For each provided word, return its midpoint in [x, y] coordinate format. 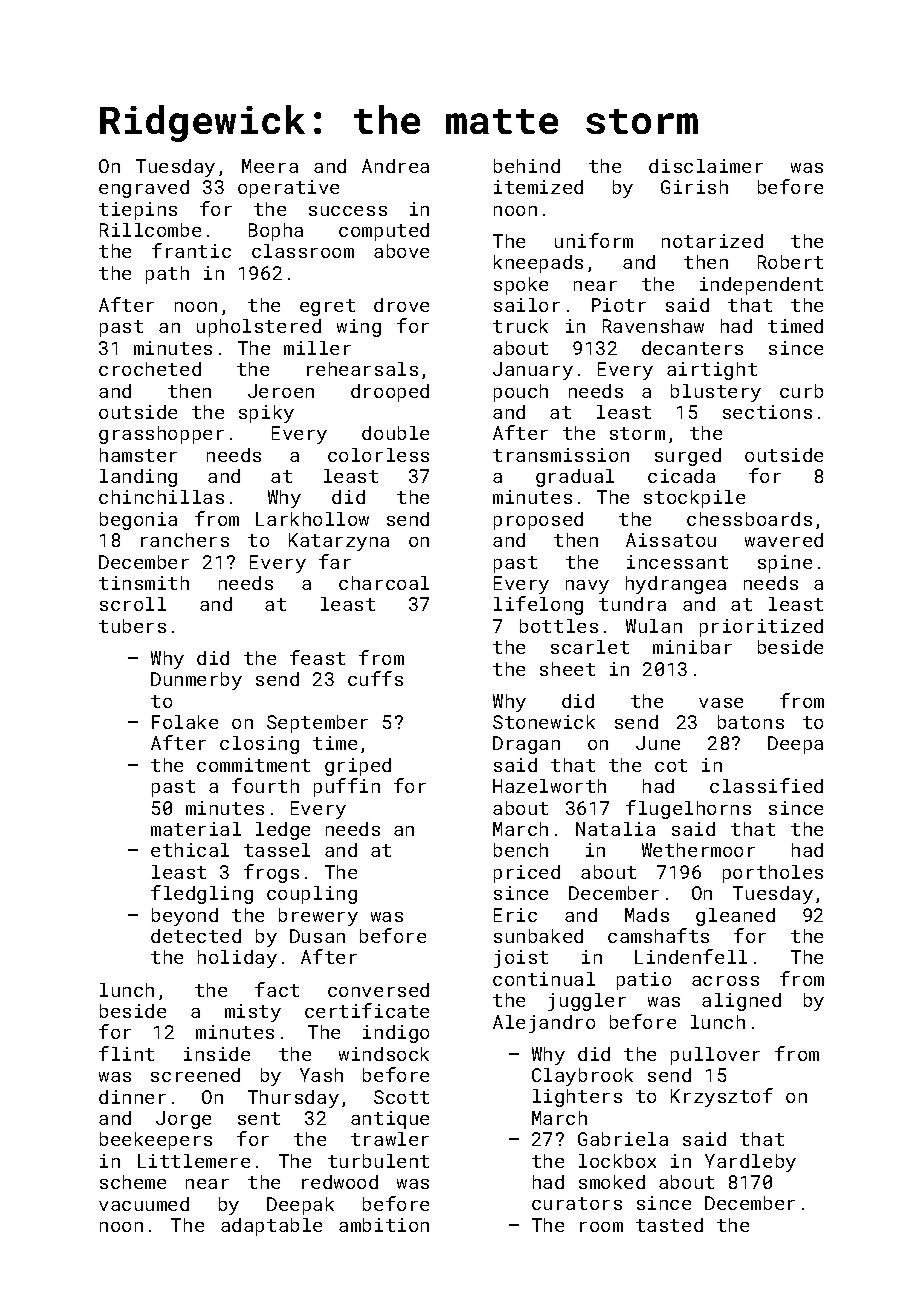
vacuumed [144, 1204]
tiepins [138, 211]
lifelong [538, 605]
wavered [784, 540]
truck [520, 326]
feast [317, 657]
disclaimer [706, 166]
